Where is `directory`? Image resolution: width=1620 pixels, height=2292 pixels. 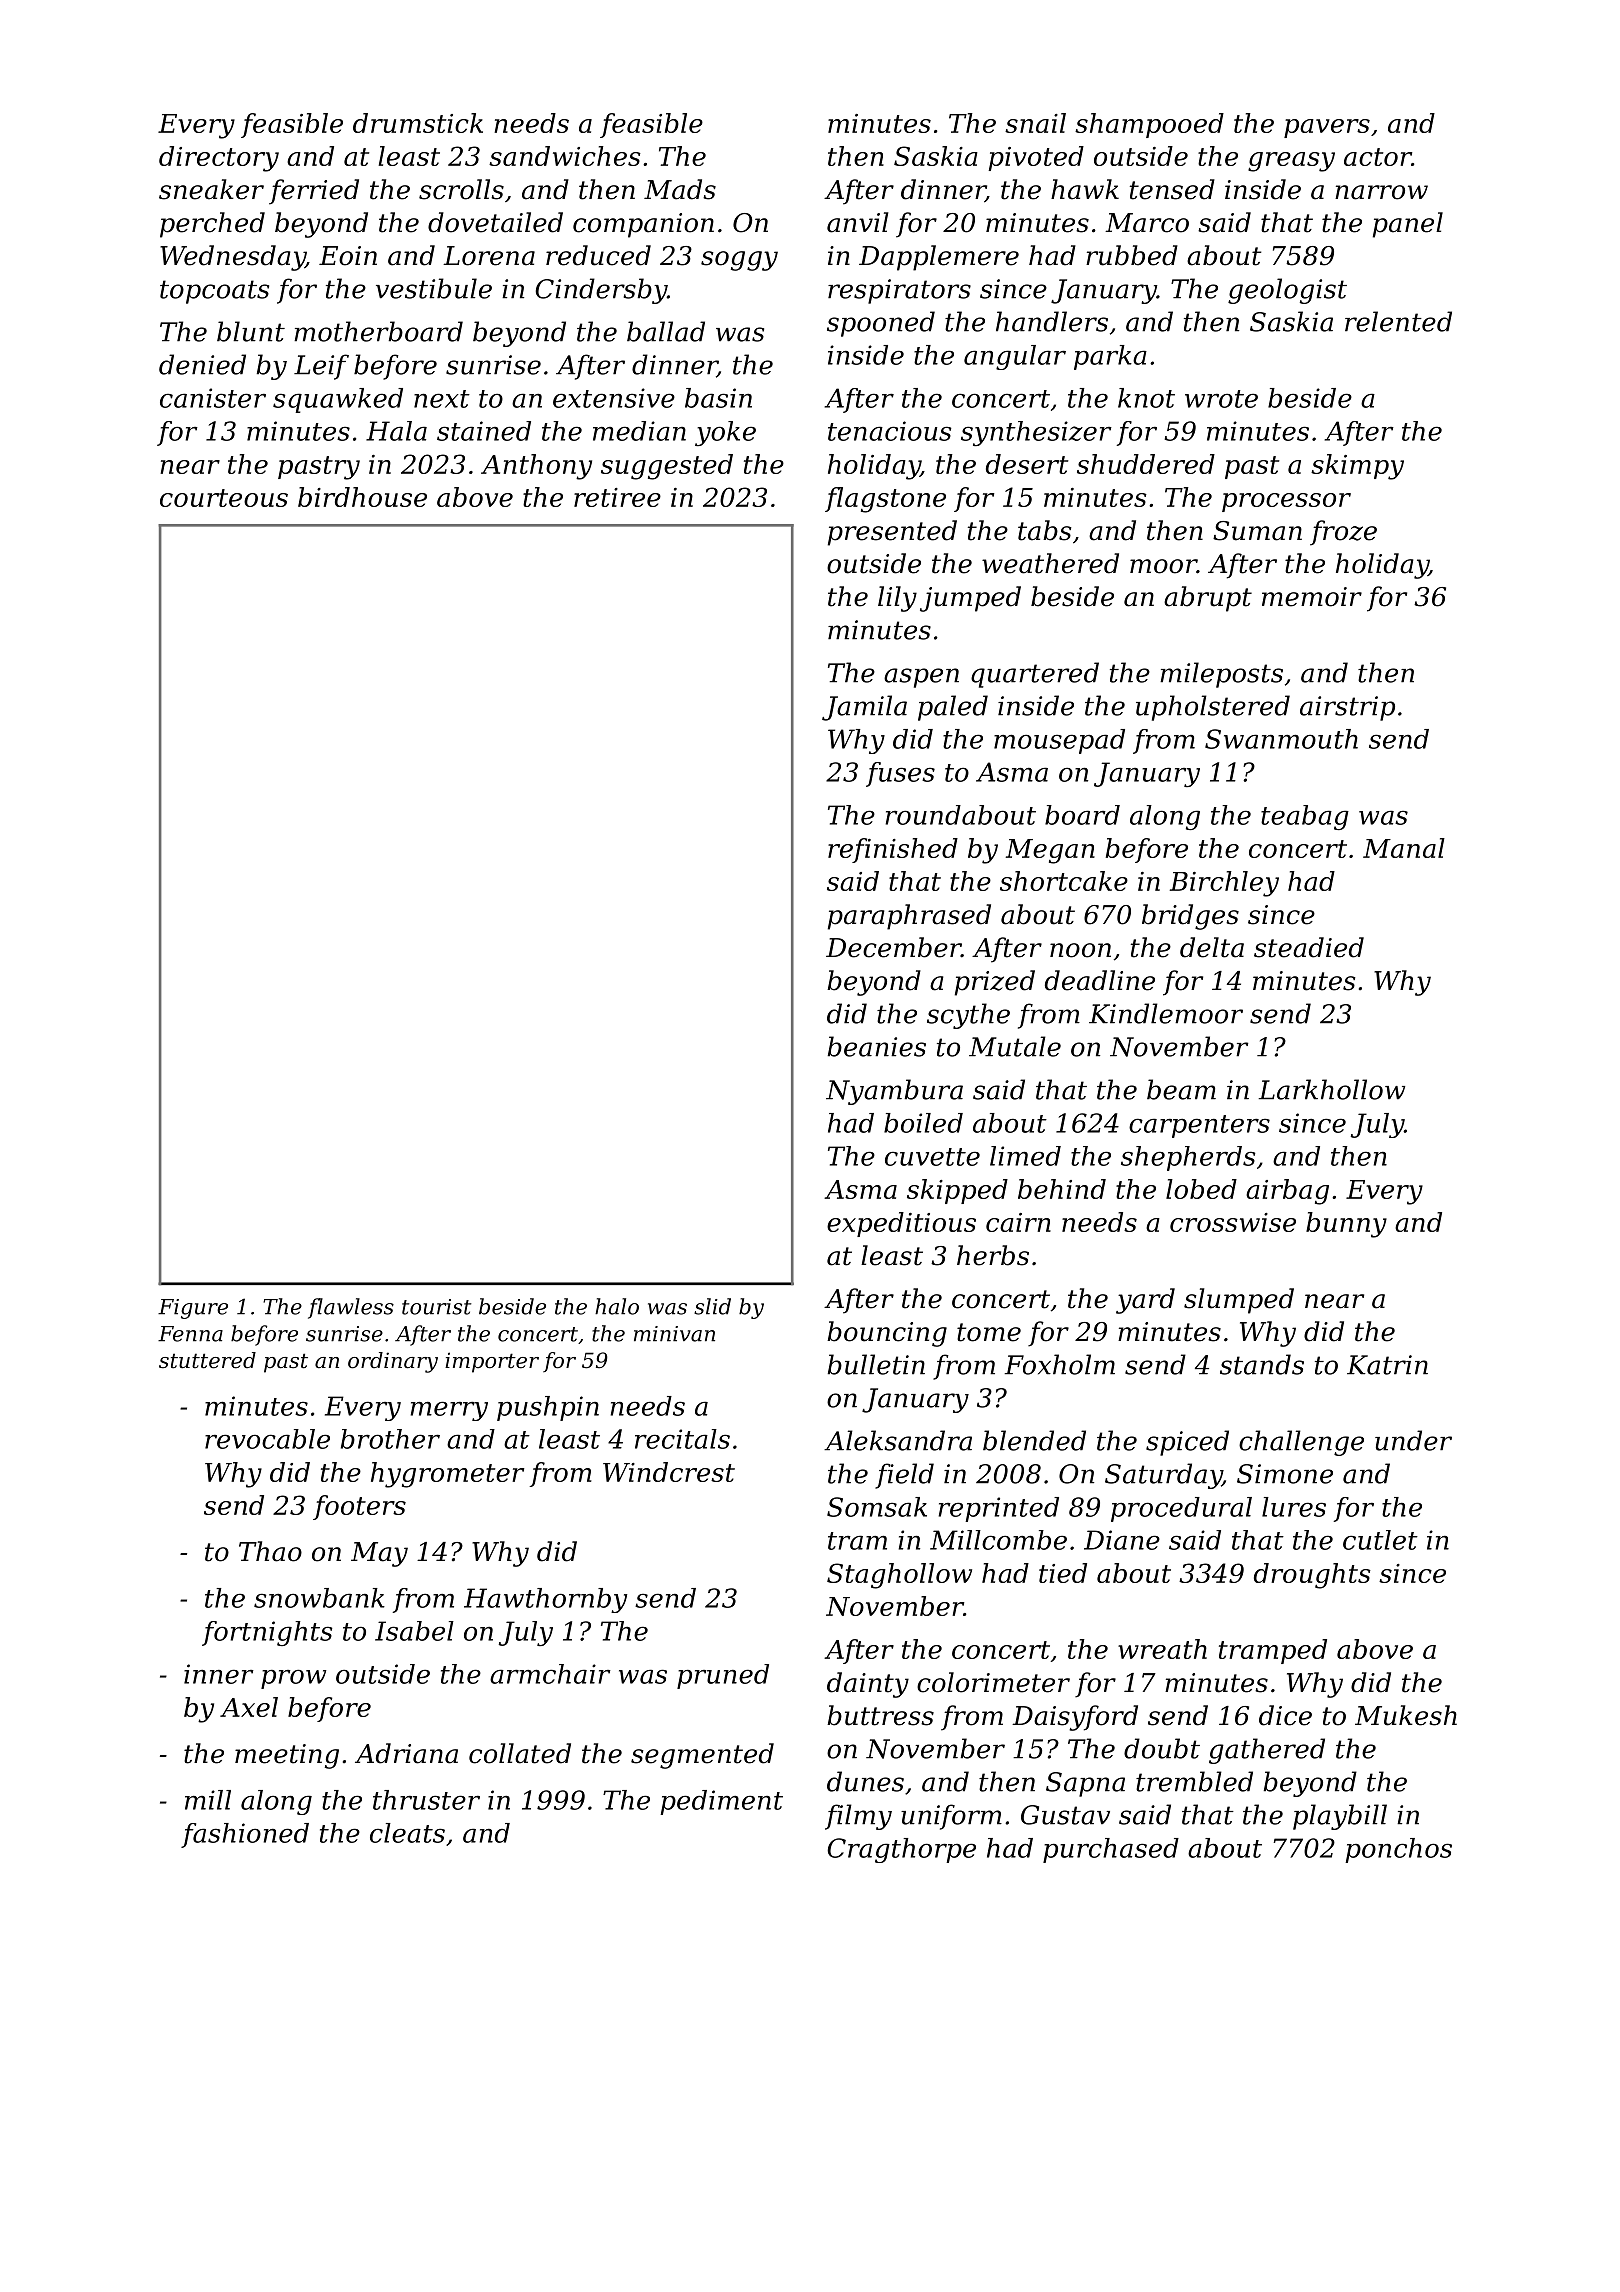 directory is located at coordinates (219, 159).
